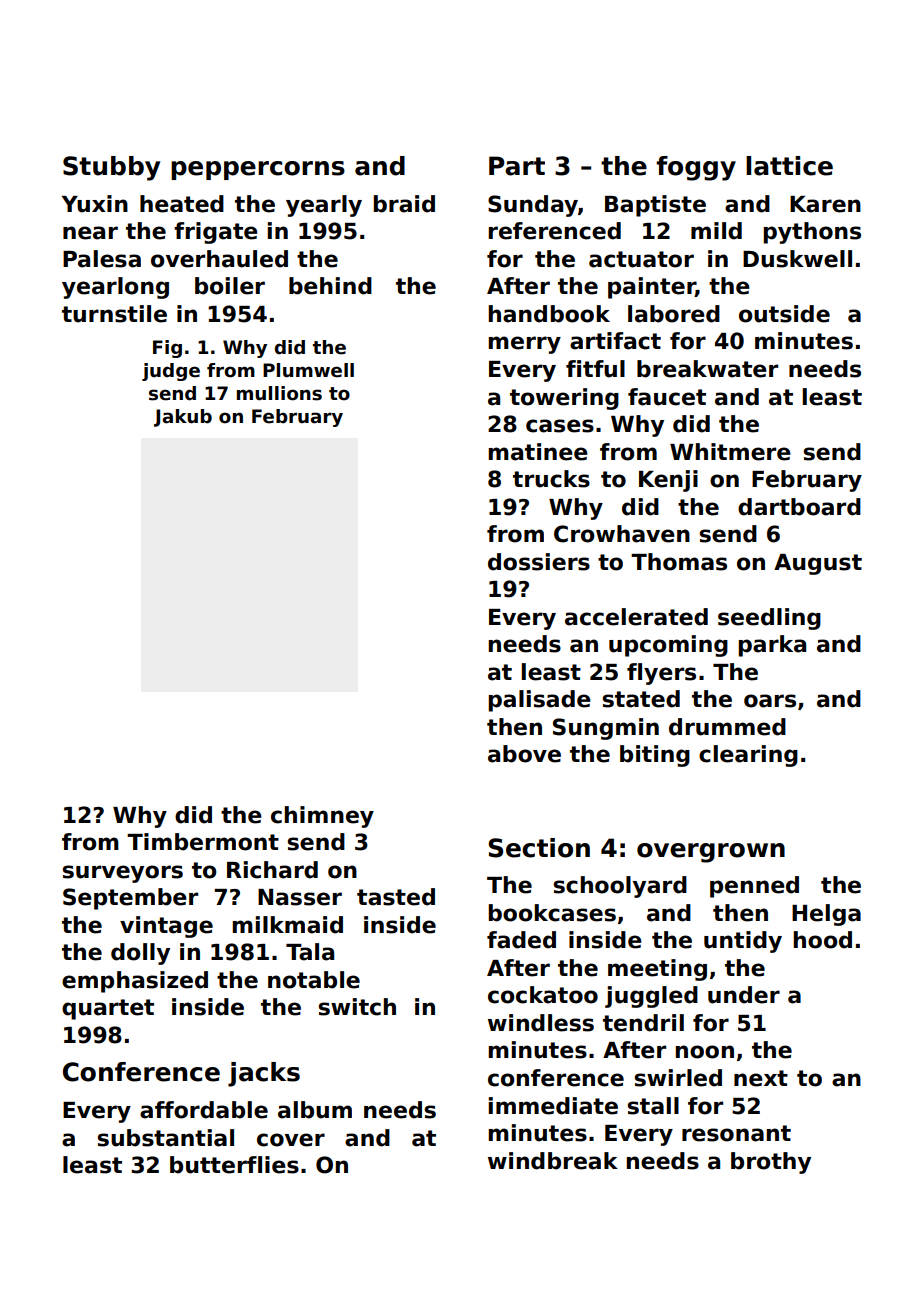  What do you see at coordinates (696, 168) in the screenshot?
I see `foggy` at bounding box center [696, 168].
